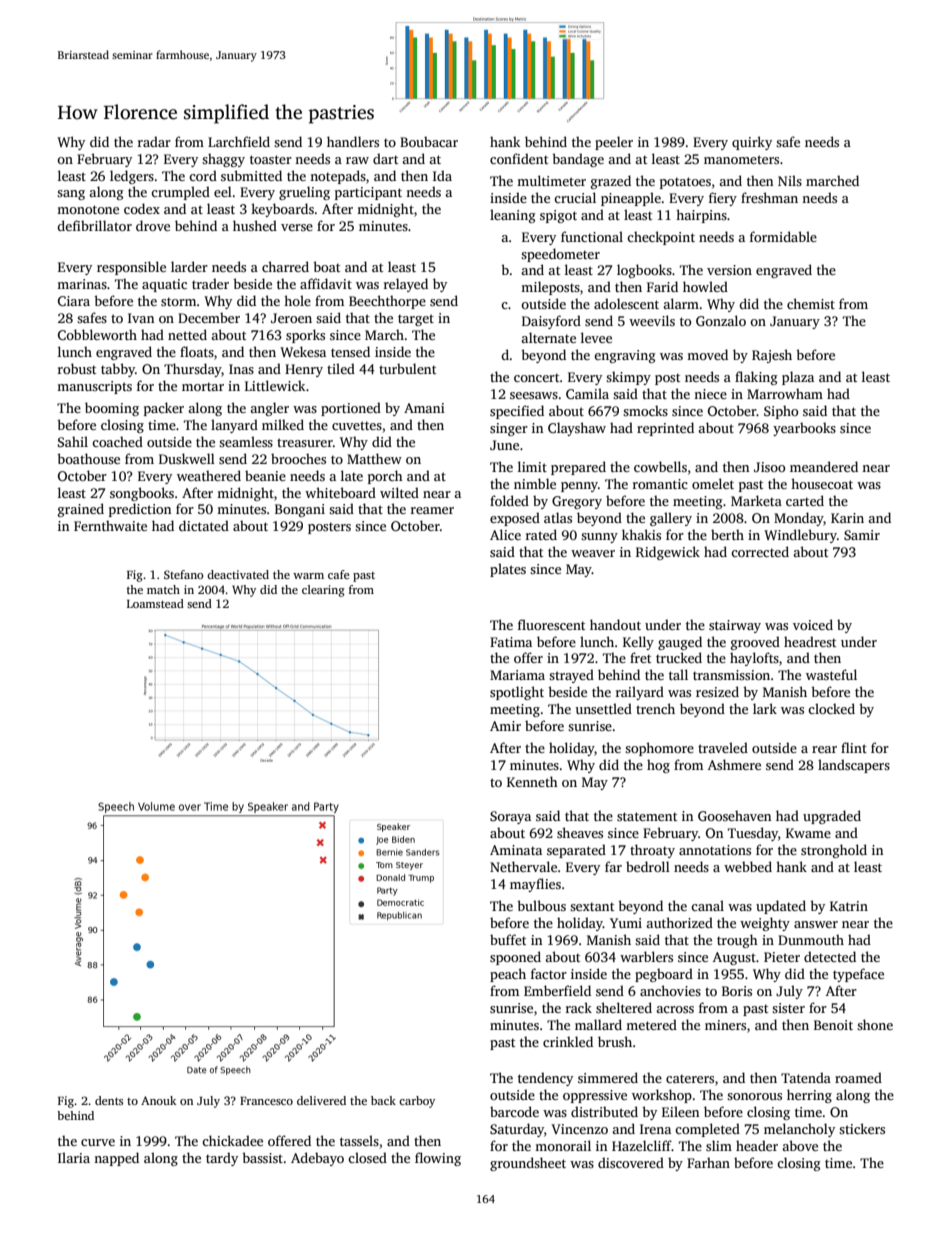 The height and width of the page is (1233, 952). I want to click on Karin, so click(847, 518).
